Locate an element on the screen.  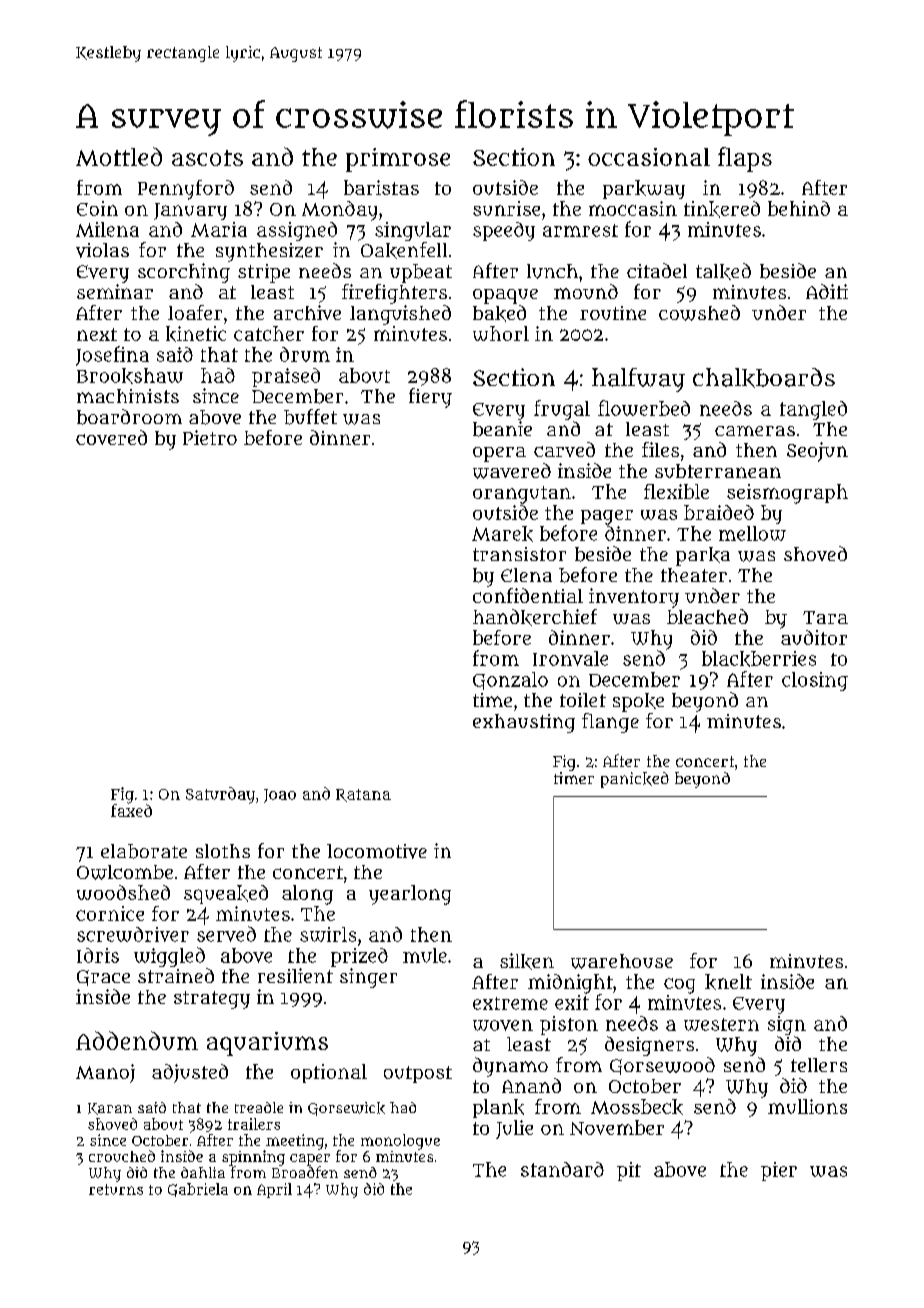
routine is located at coordinates (613, 313).
